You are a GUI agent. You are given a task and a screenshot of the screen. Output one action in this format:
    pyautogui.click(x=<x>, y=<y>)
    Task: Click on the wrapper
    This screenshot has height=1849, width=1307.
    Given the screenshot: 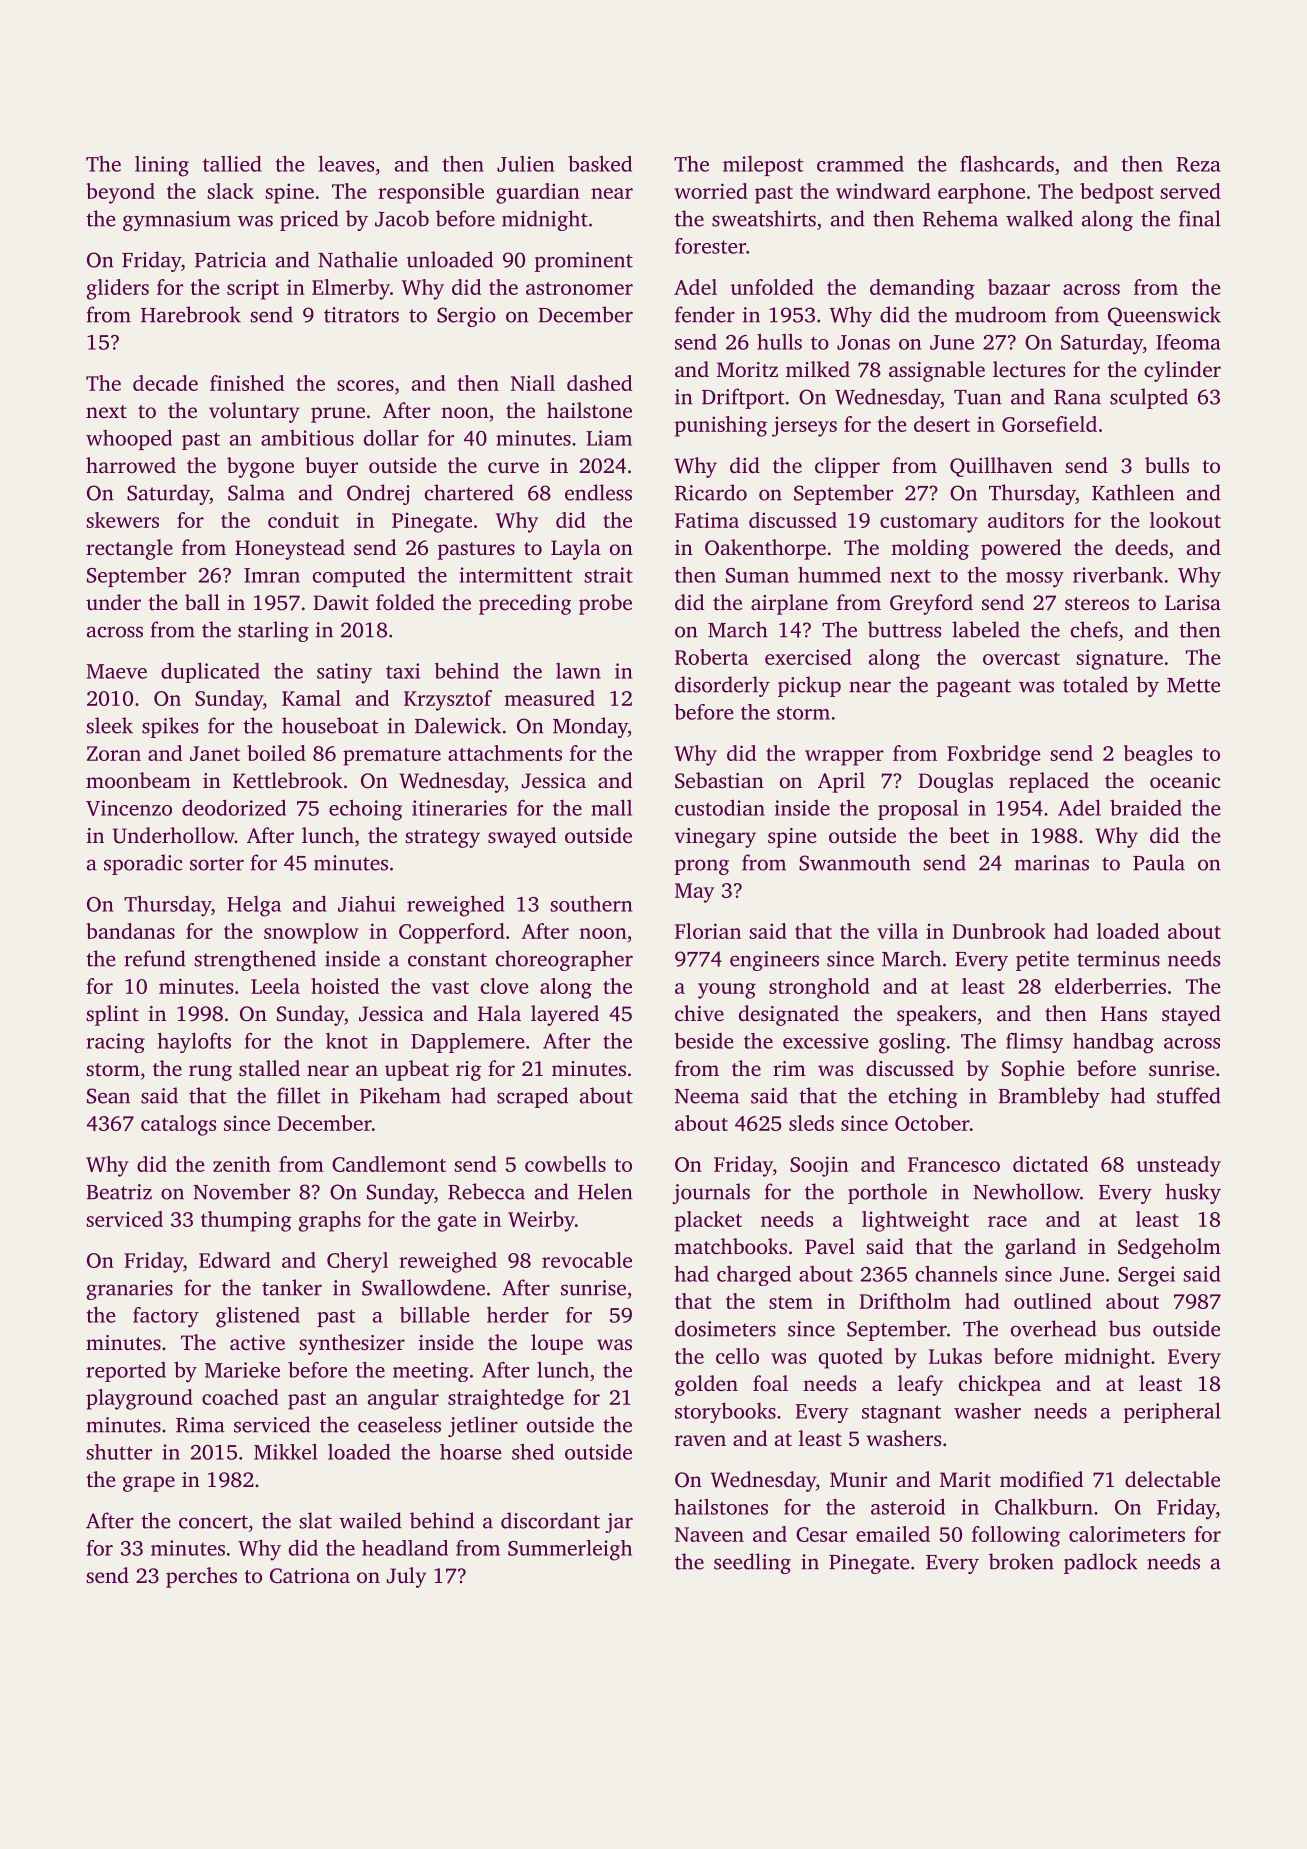 What is the action you would take?
    pyautogui.click(x=844, y=758)
